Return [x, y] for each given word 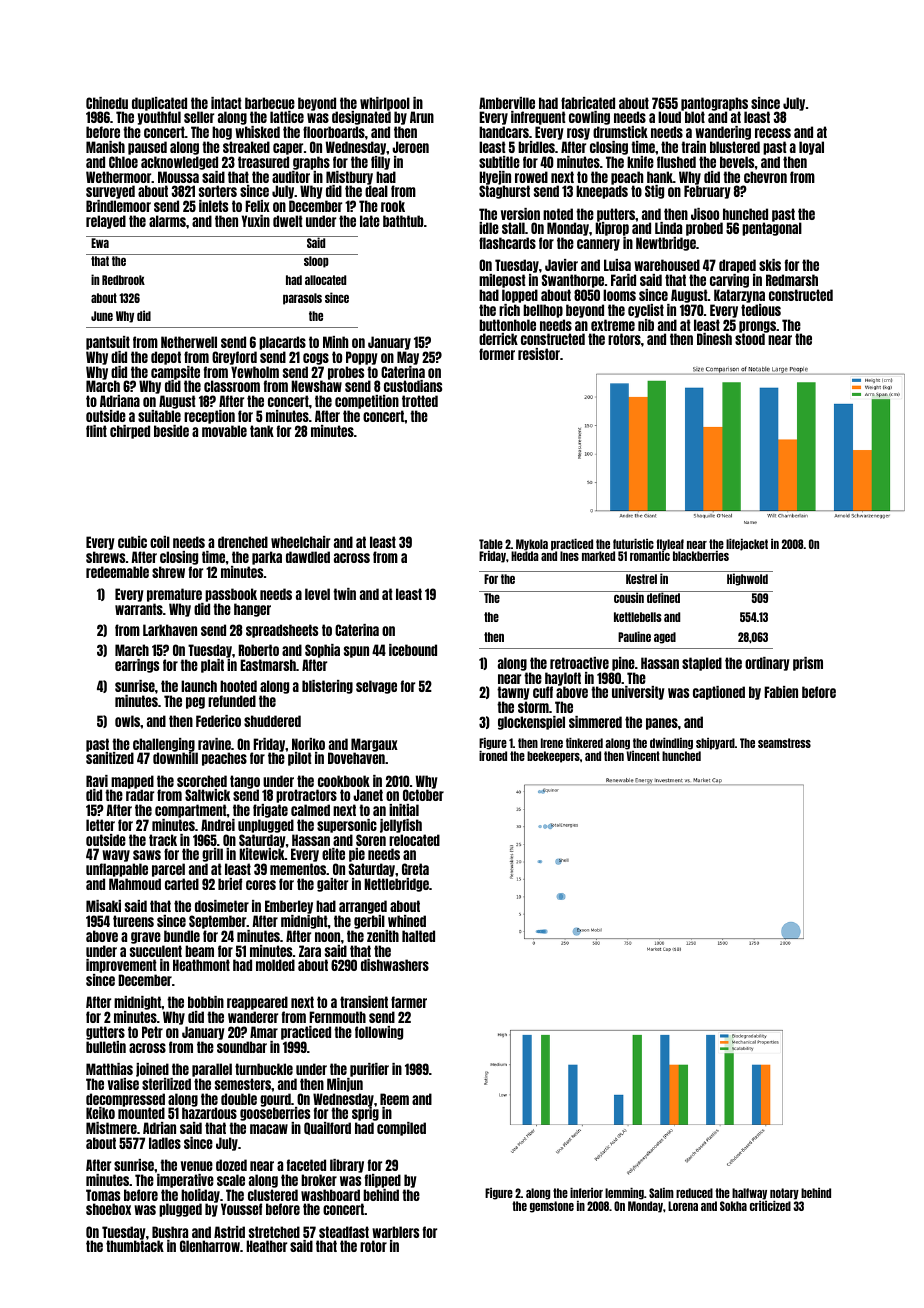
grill [212, 856]
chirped [130, 432]
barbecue [270, 103]
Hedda [525, 556]
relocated [414, 840]
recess [773, 133]
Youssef [241, 1209]
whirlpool [385, 104]
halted [418, 936]
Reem [394, 1099]
